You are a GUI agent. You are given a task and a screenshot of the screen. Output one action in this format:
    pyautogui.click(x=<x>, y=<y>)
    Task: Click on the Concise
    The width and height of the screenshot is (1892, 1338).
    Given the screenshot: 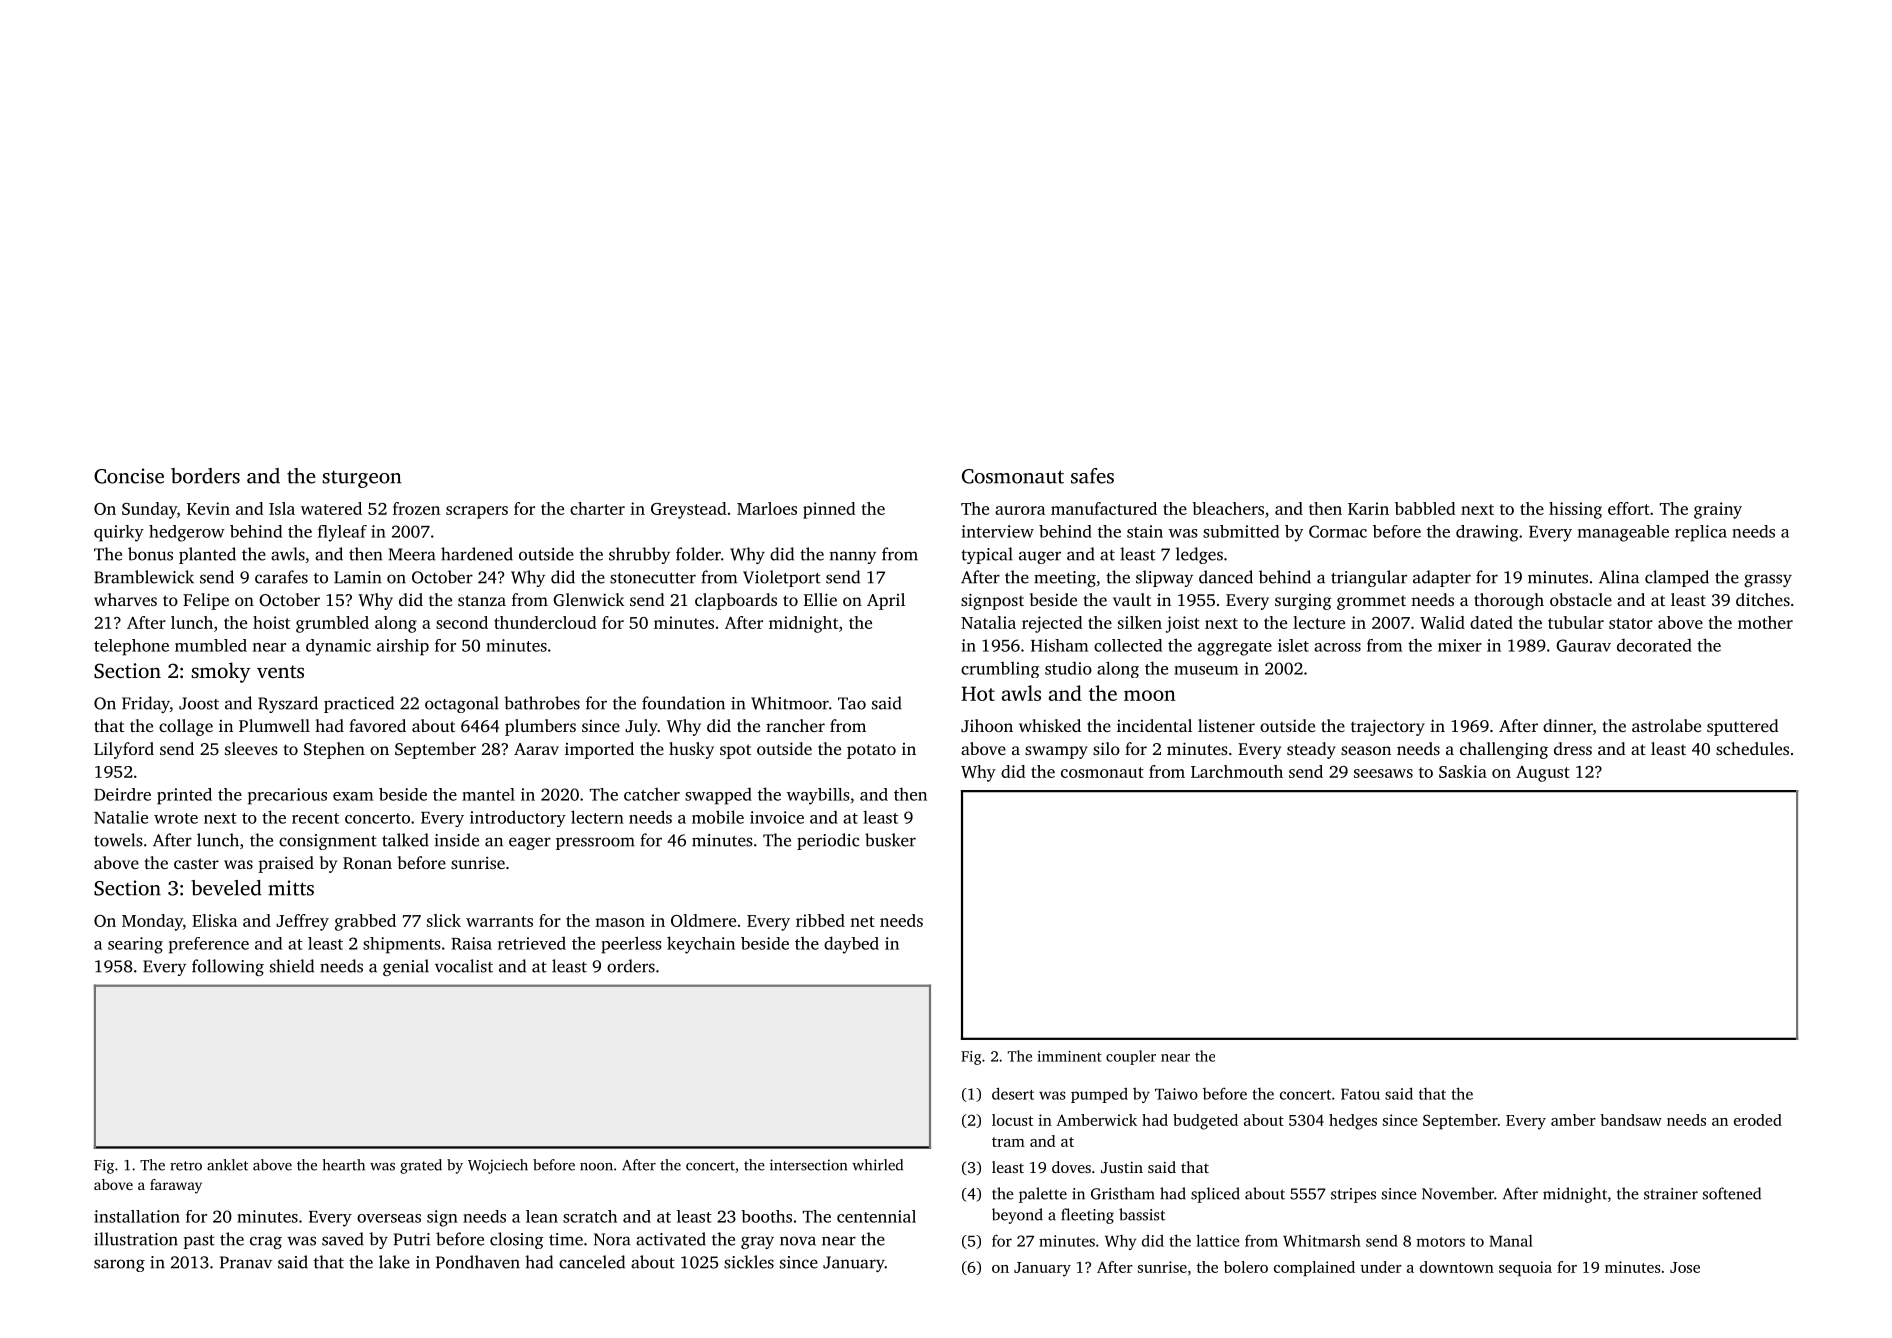 What is the action you would take?
    pyautogui.click(x=129, y=476)
